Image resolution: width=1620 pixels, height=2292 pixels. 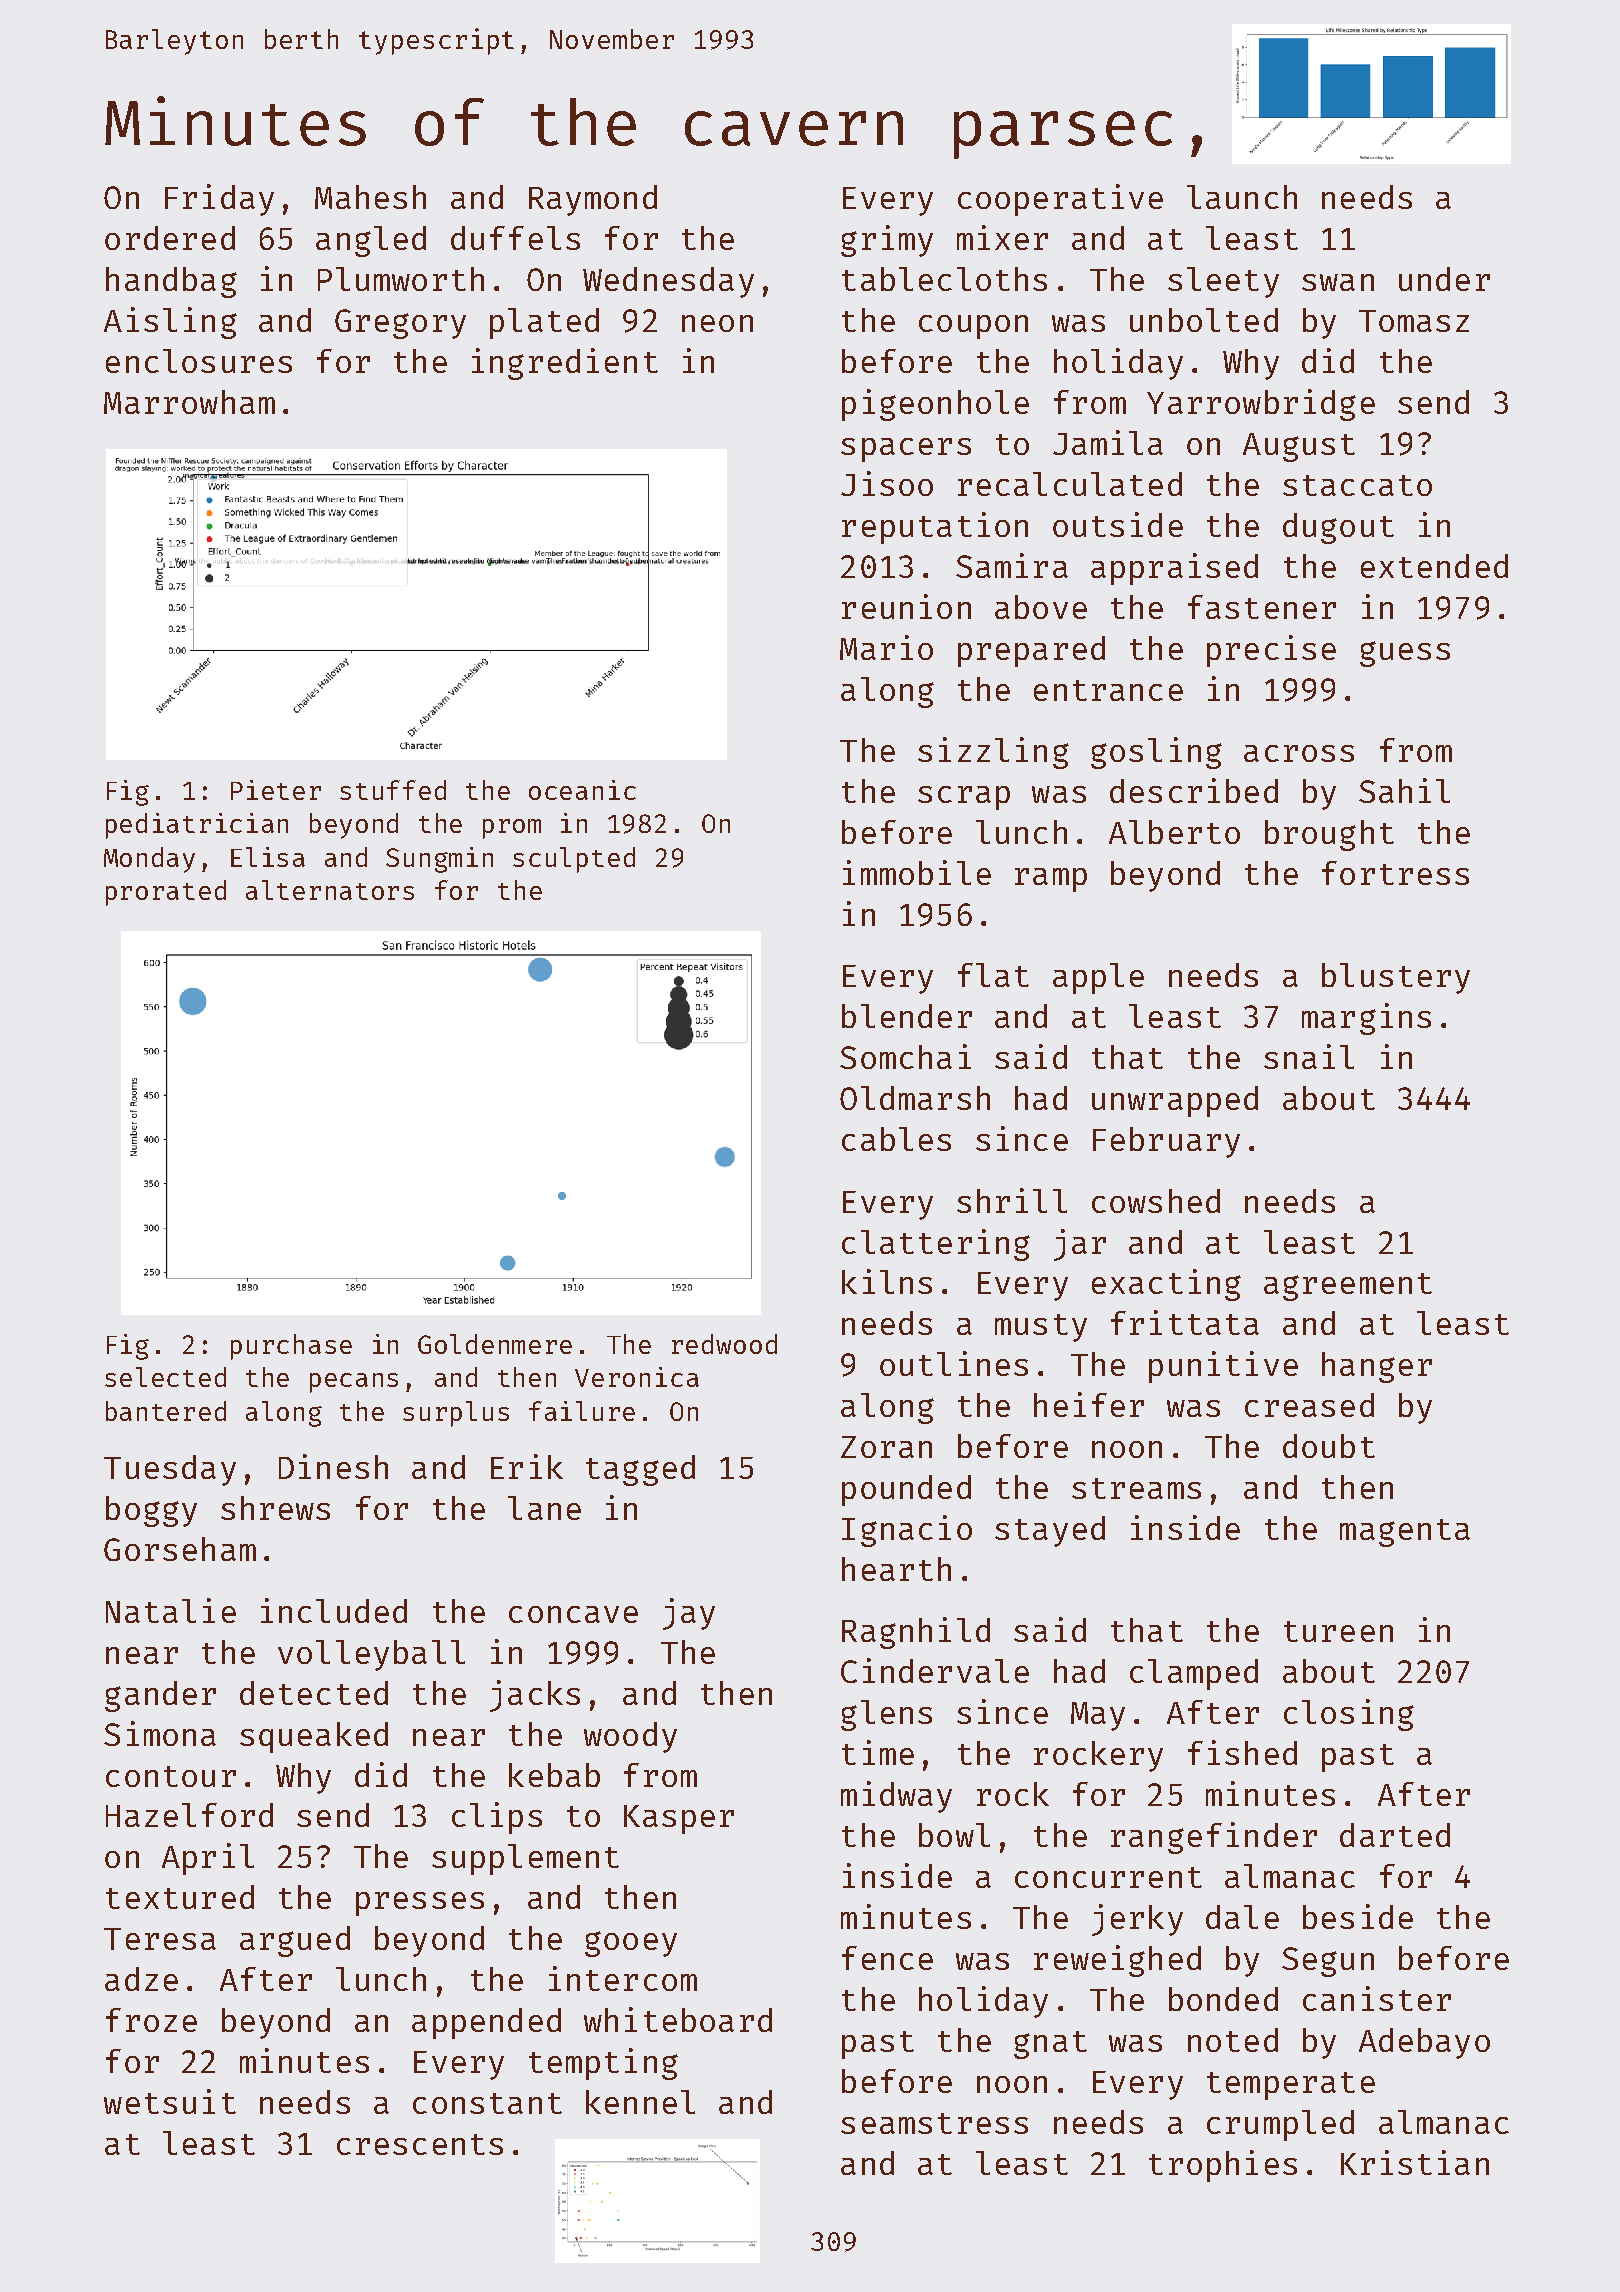 I want to click on Natalie, so click(x=171, y=1610).
